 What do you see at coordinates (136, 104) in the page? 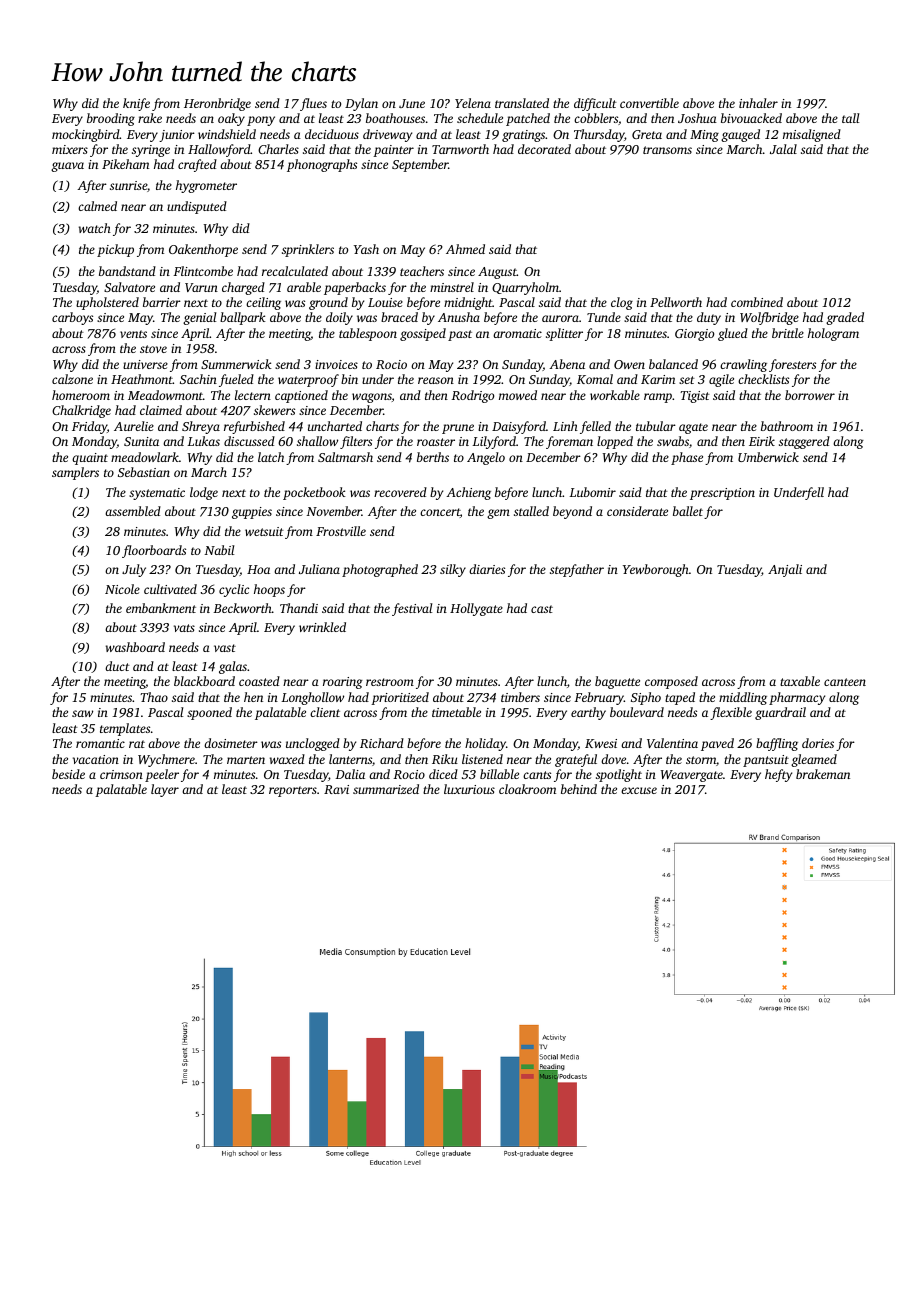
I see `knife` at bounding box center [136, 104].
